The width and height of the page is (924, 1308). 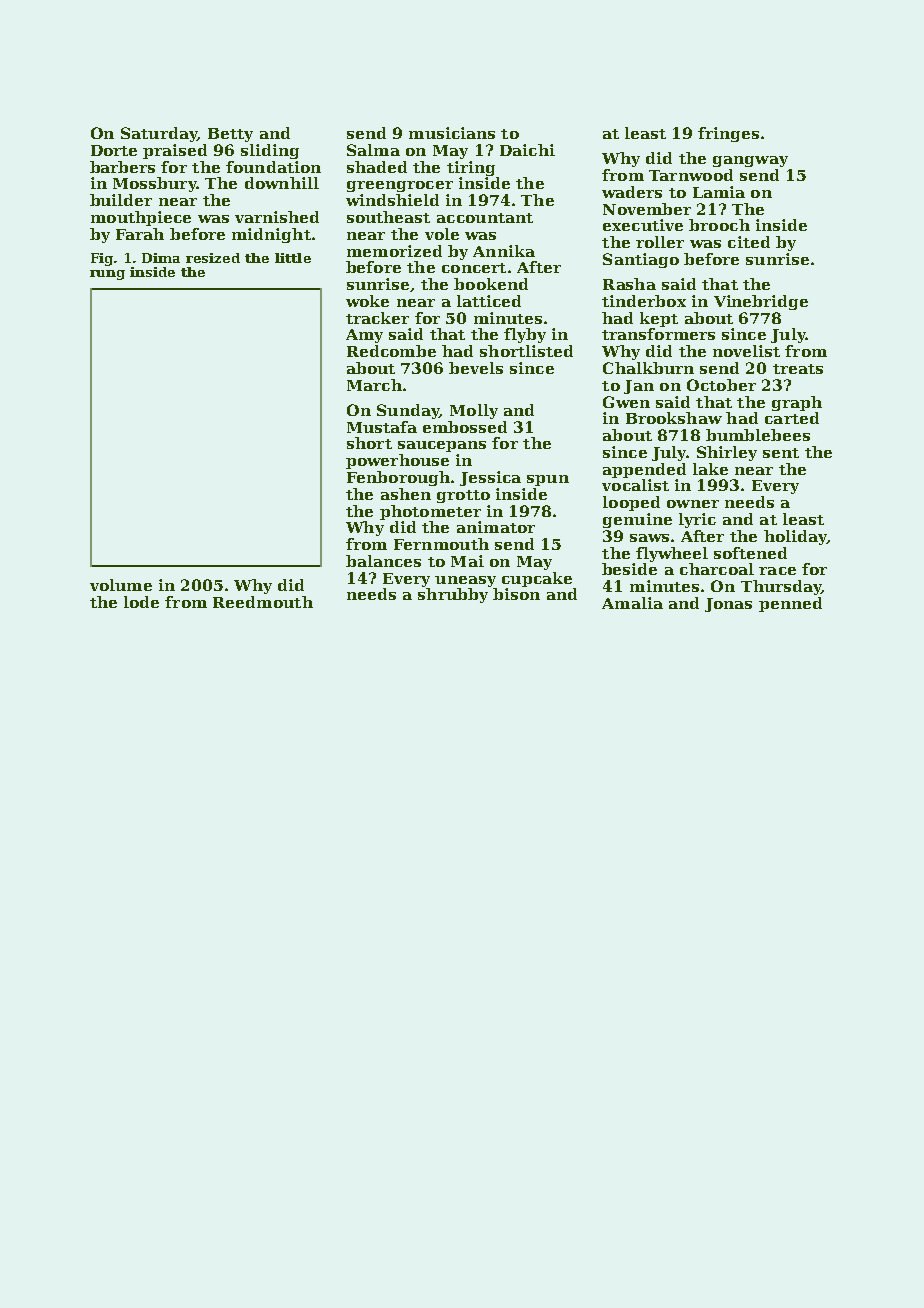 I want to click on Annika, so click(x=504, y=251).
